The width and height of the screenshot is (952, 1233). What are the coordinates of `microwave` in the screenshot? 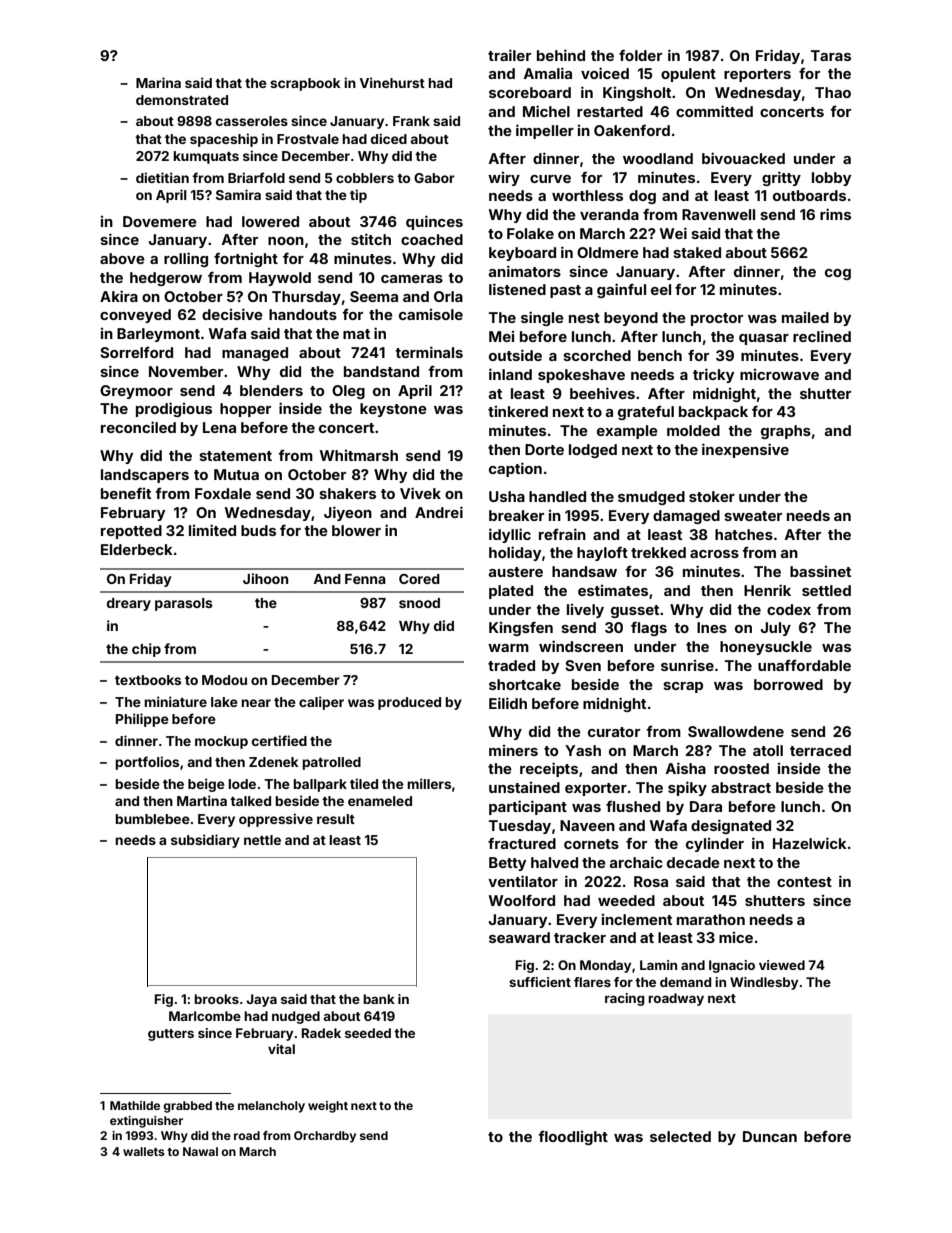 It's located at (779, 374).
